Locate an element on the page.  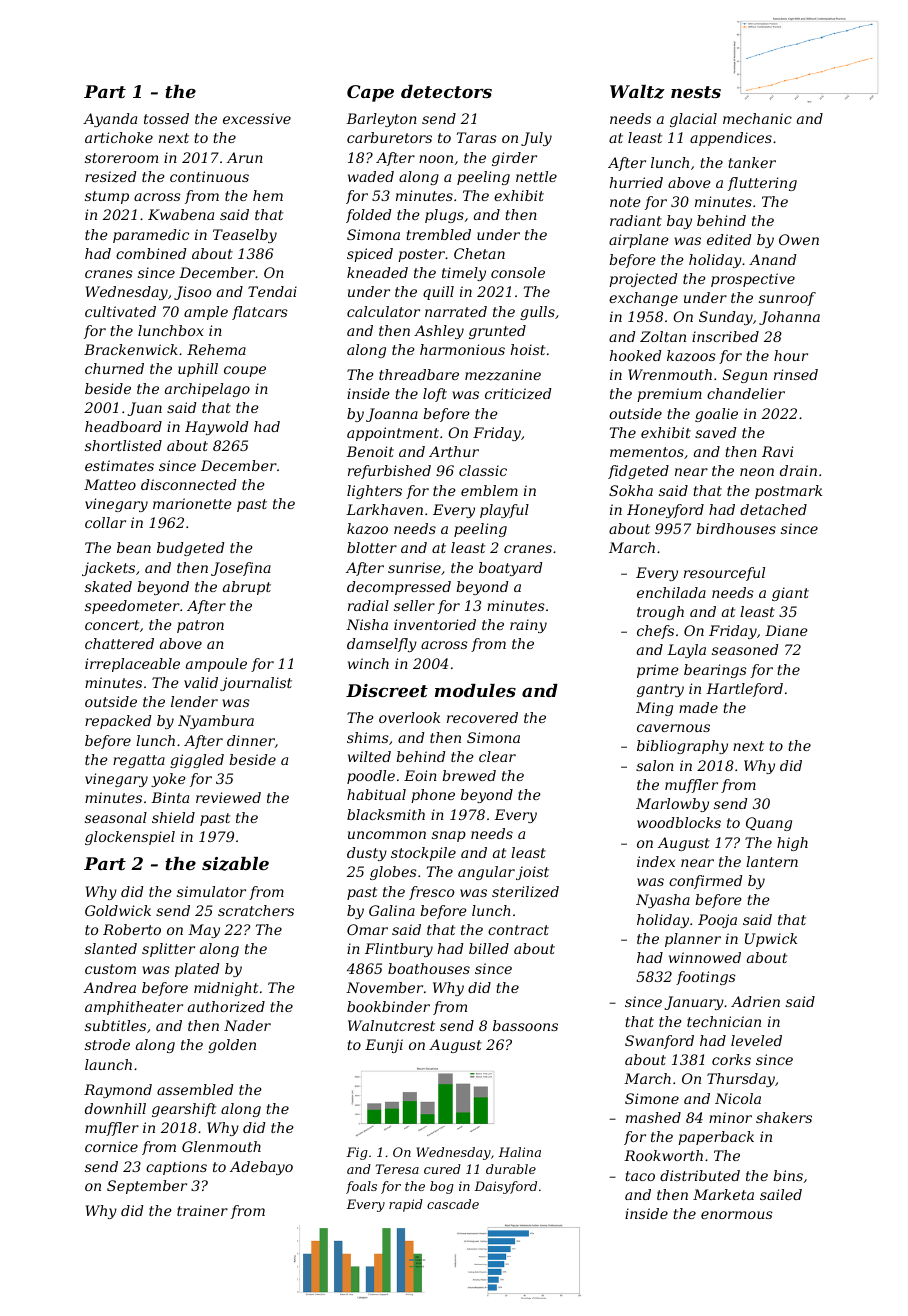
modules is located at coordinates (475, 690).
